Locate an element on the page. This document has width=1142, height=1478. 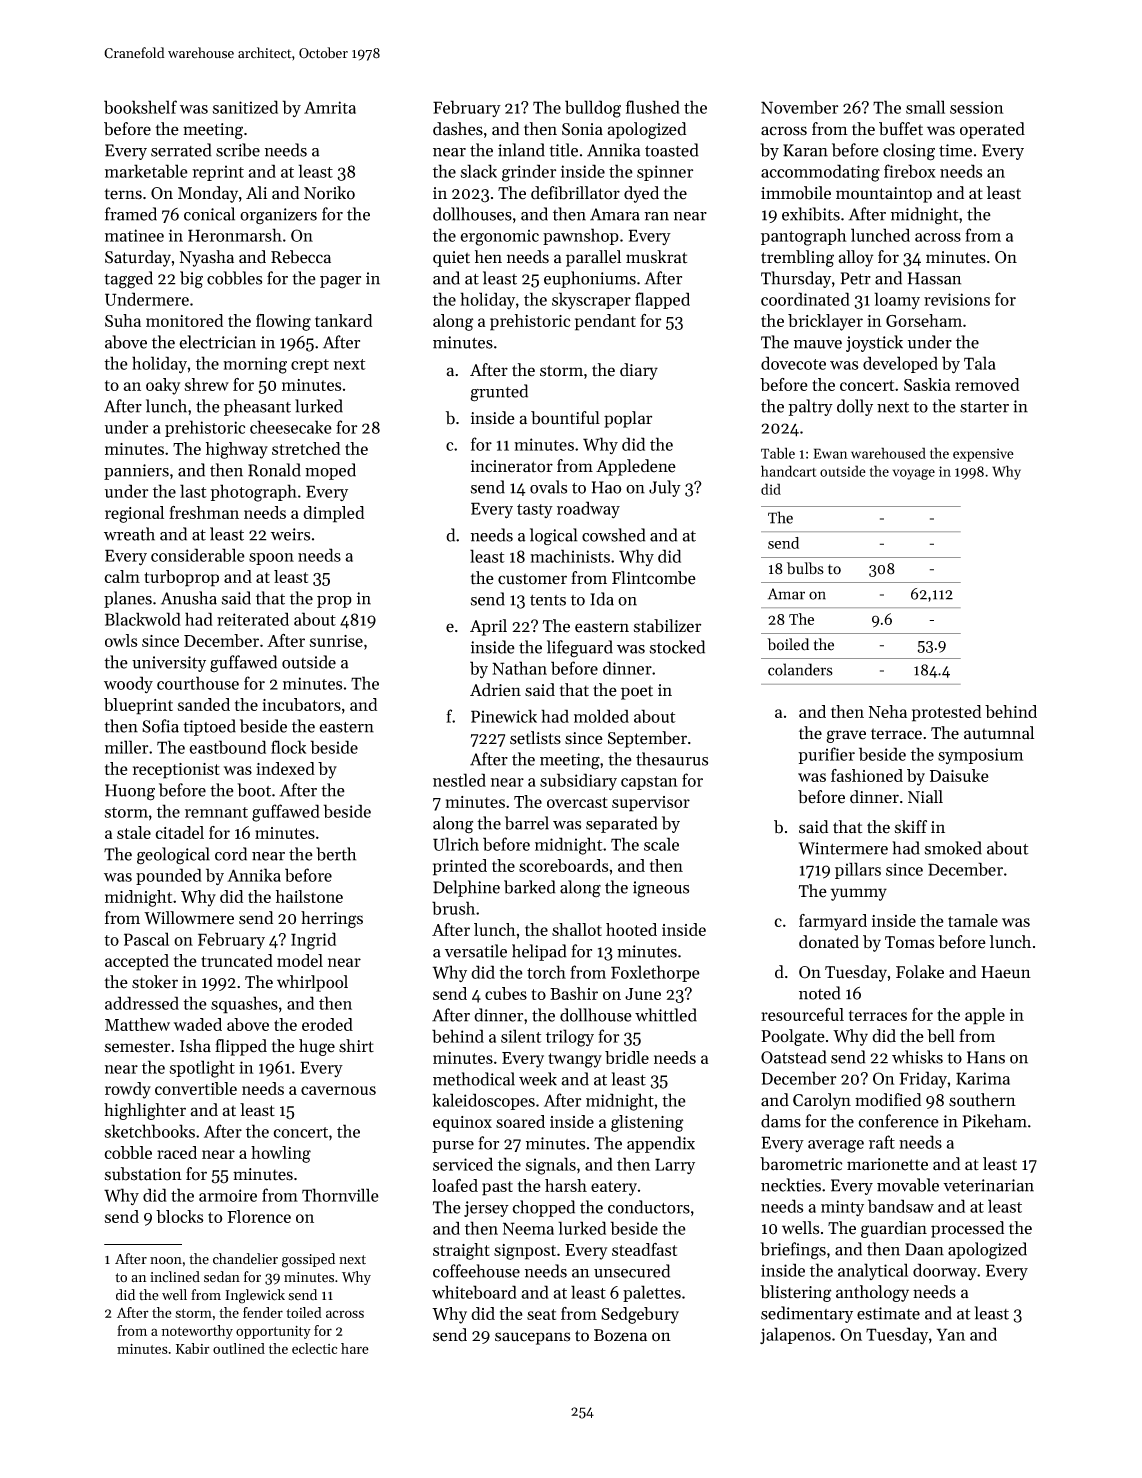
Amrita is located at coordinates (330, 107).
